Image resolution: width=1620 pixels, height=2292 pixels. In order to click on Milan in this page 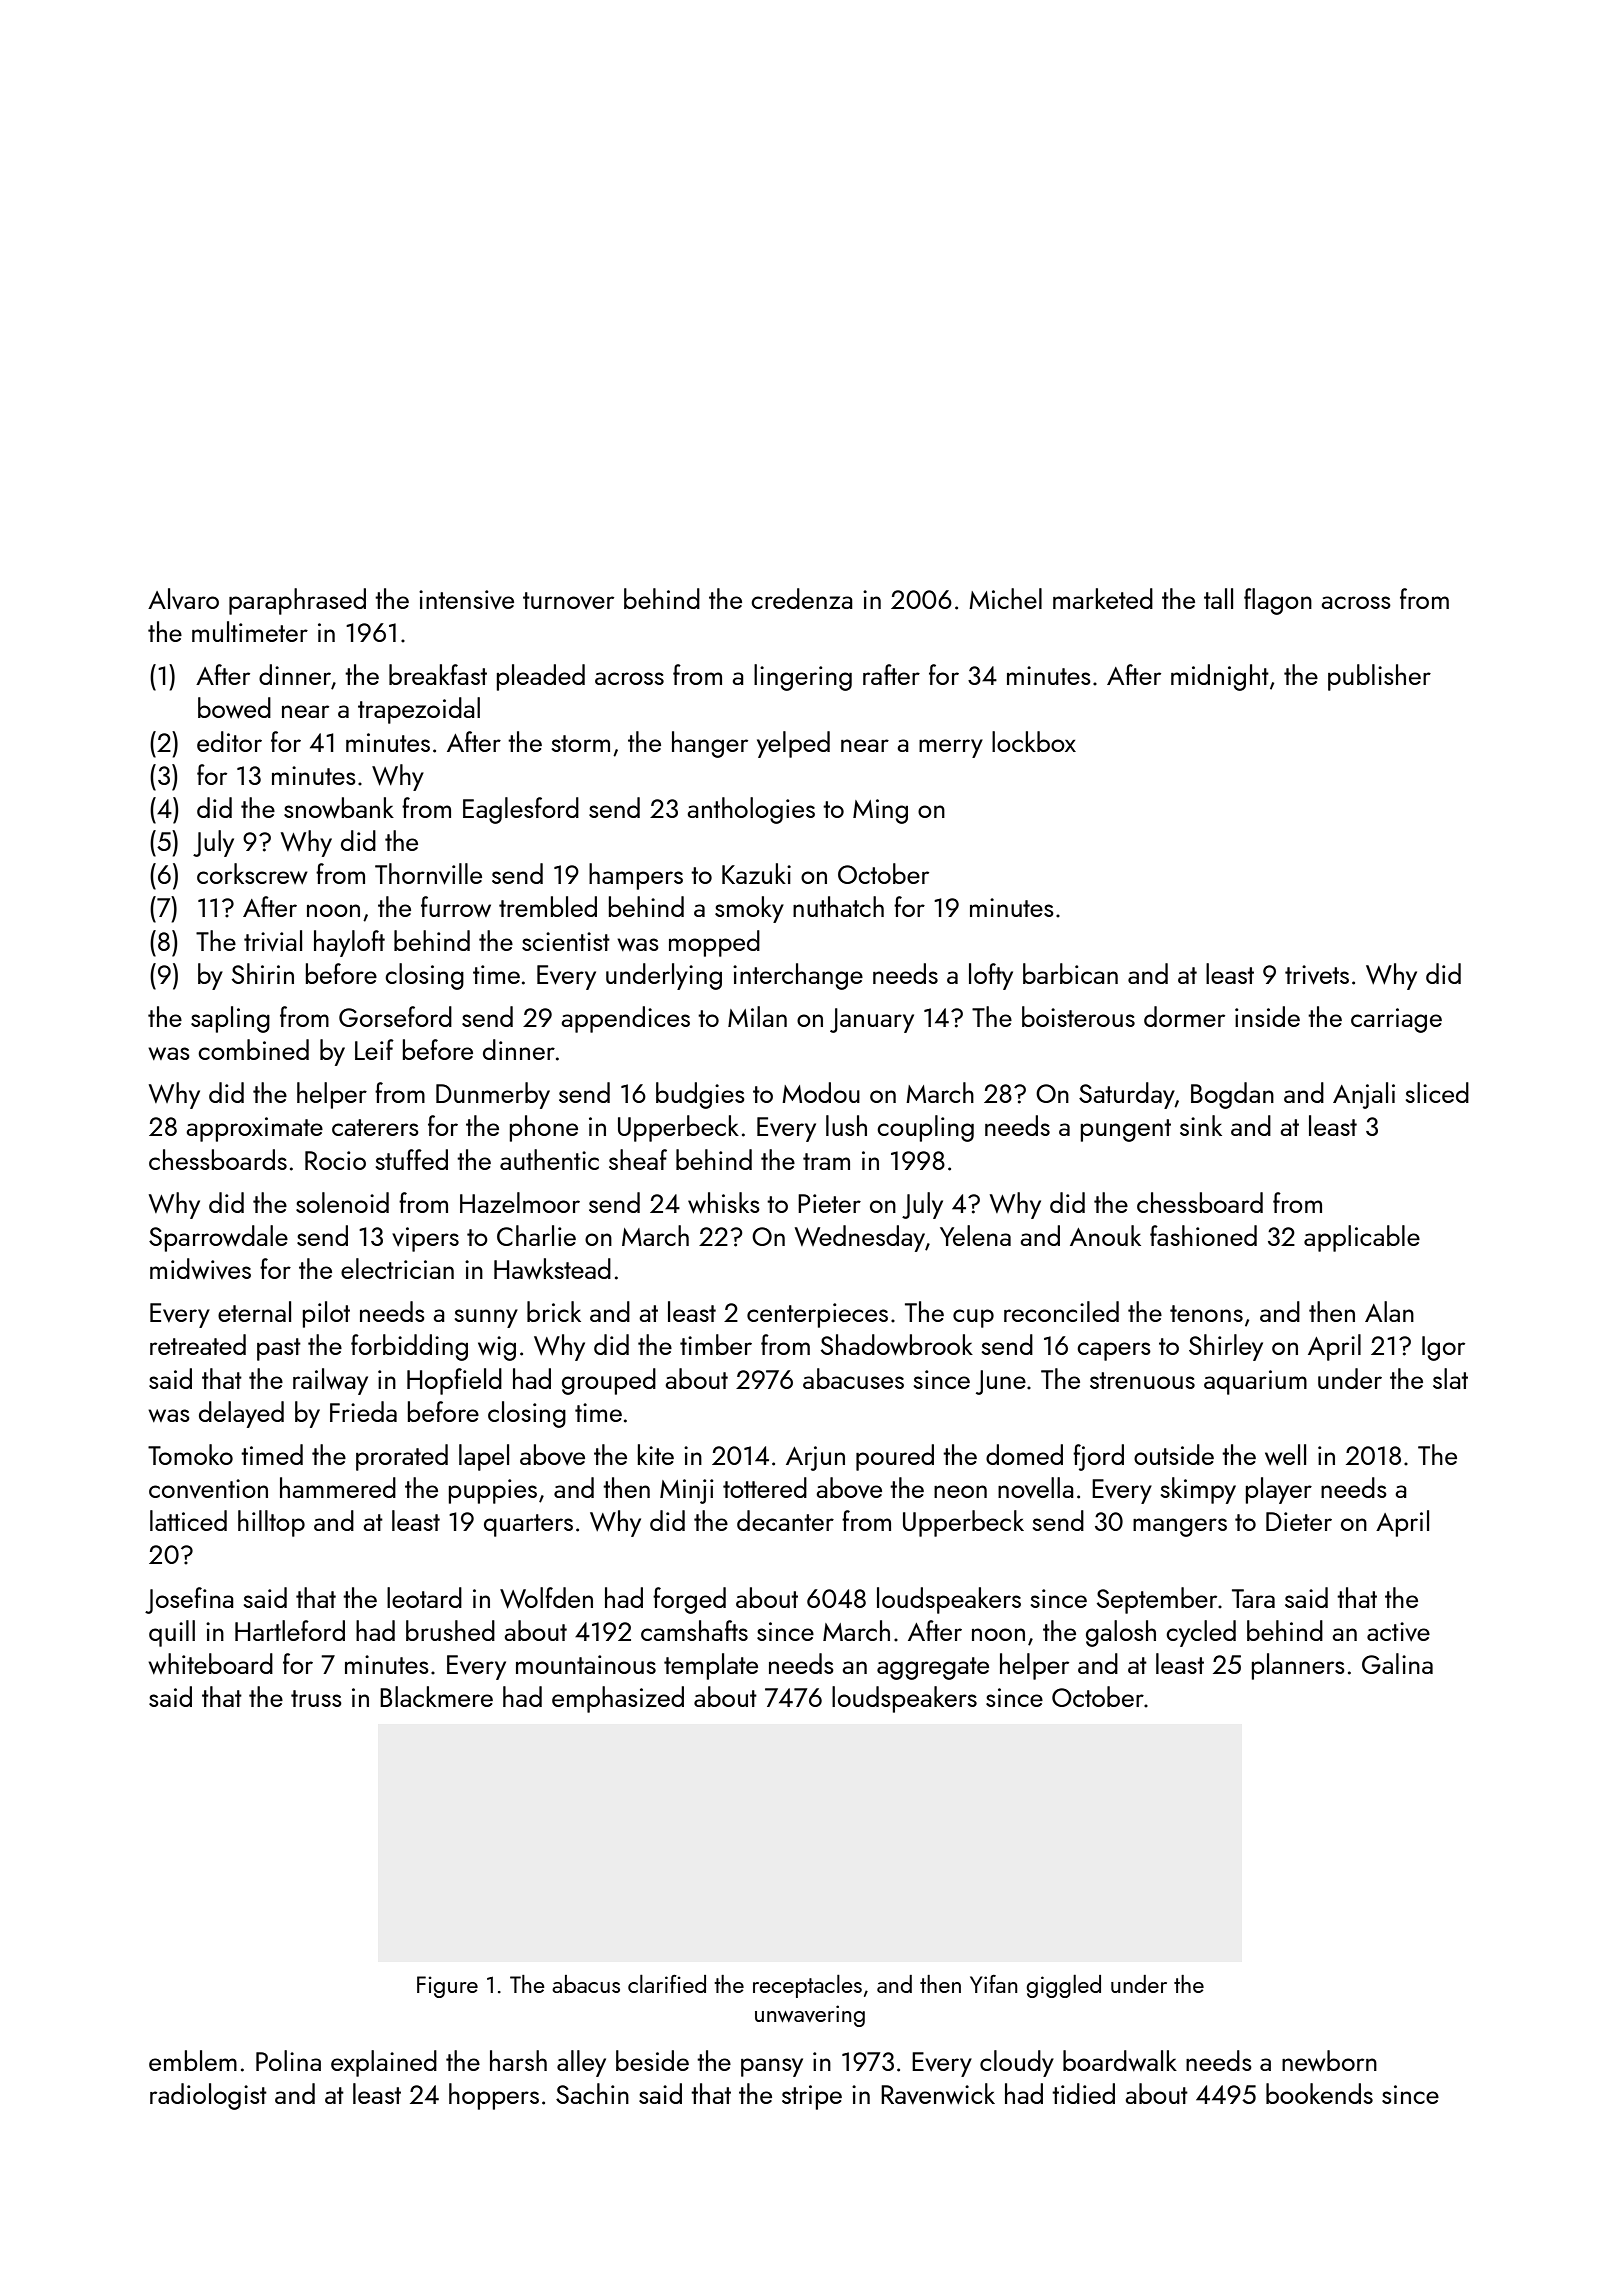, I will do `click(757, 1016)`.
